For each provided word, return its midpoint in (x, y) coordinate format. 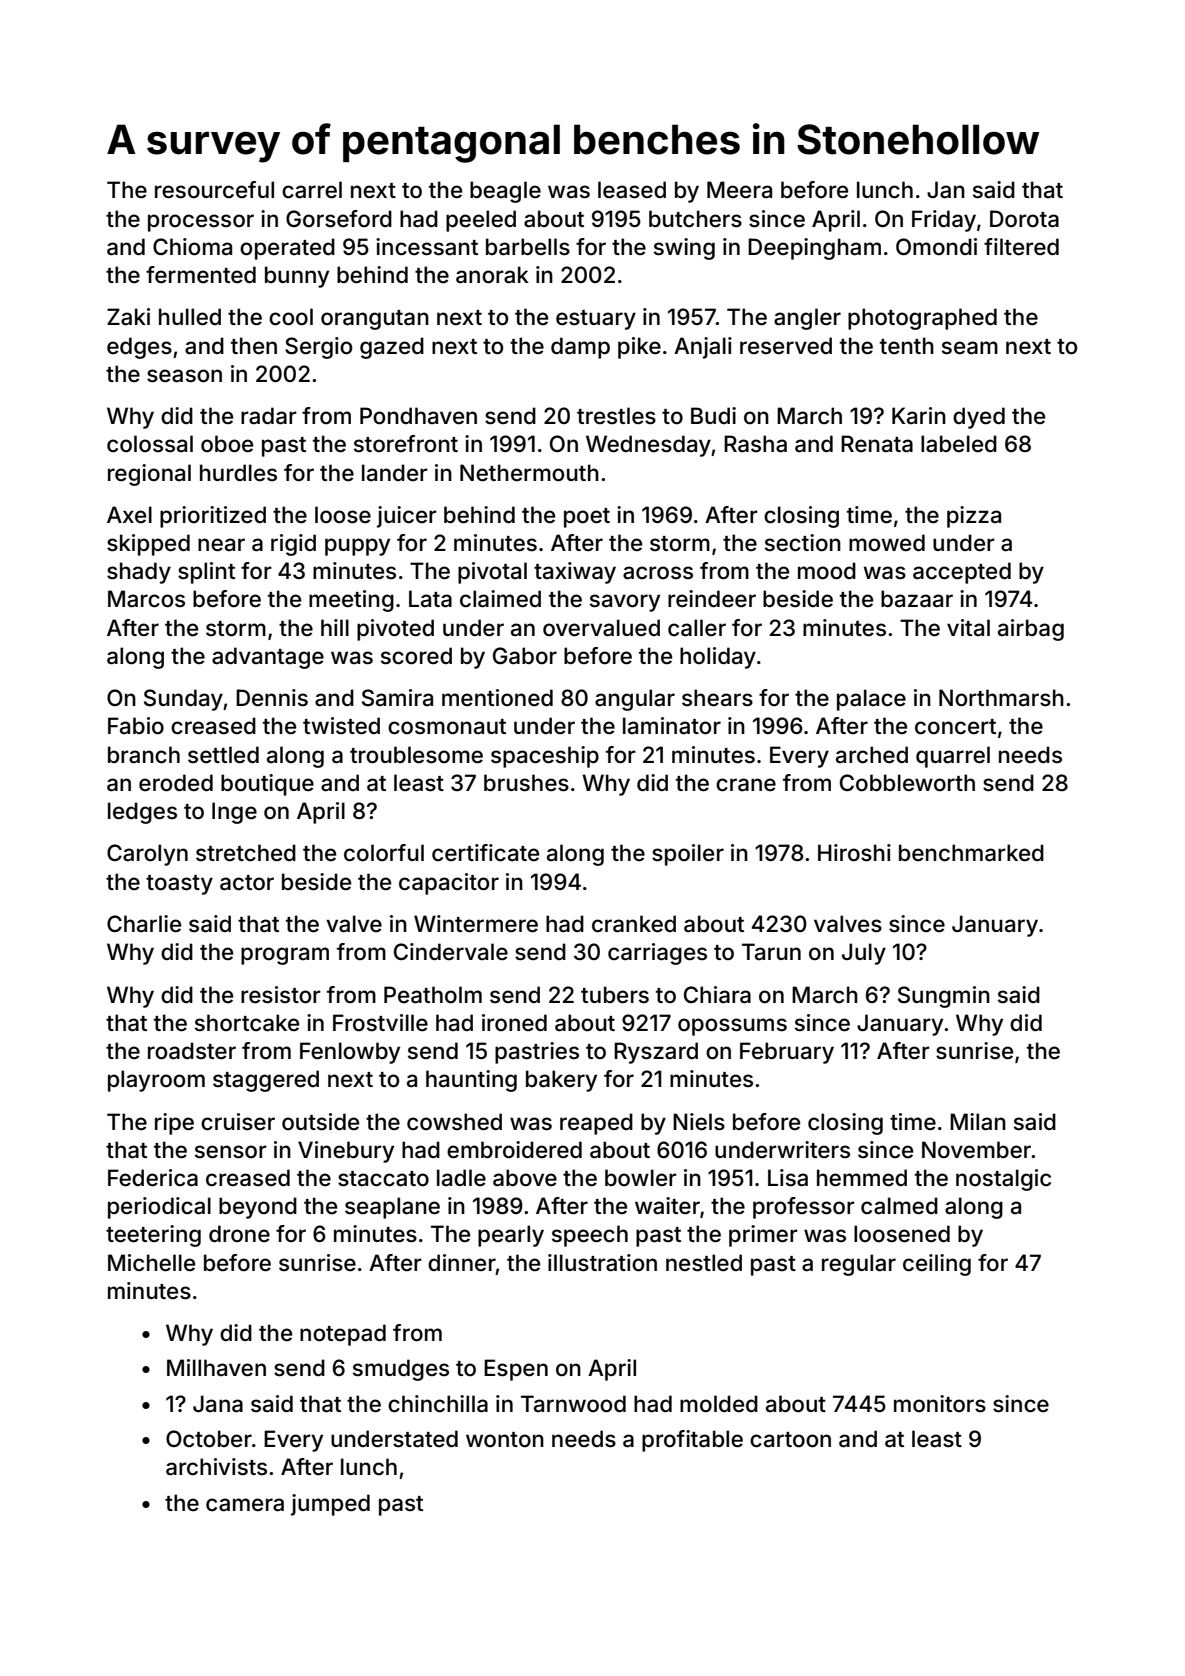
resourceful (214, 190)
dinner (462, 1262)
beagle (505, 192)
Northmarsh (1001, 698)
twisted (341, 726)
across (658, 573)
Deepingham (814, 249)
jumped (330, 1505)
